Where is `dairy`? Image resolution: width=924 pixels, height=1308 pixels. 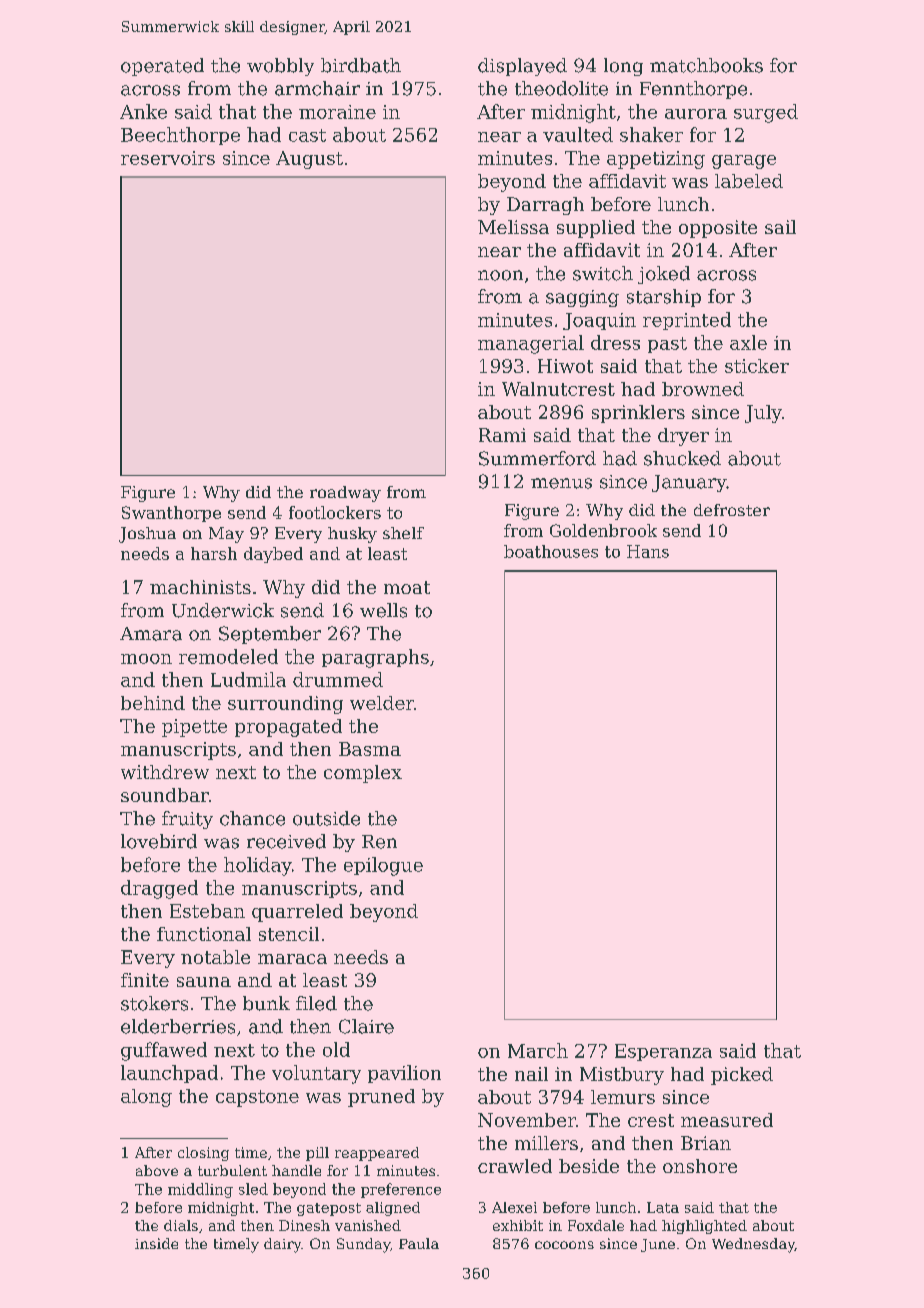 dairy is located at coordinates (283, 1245).
